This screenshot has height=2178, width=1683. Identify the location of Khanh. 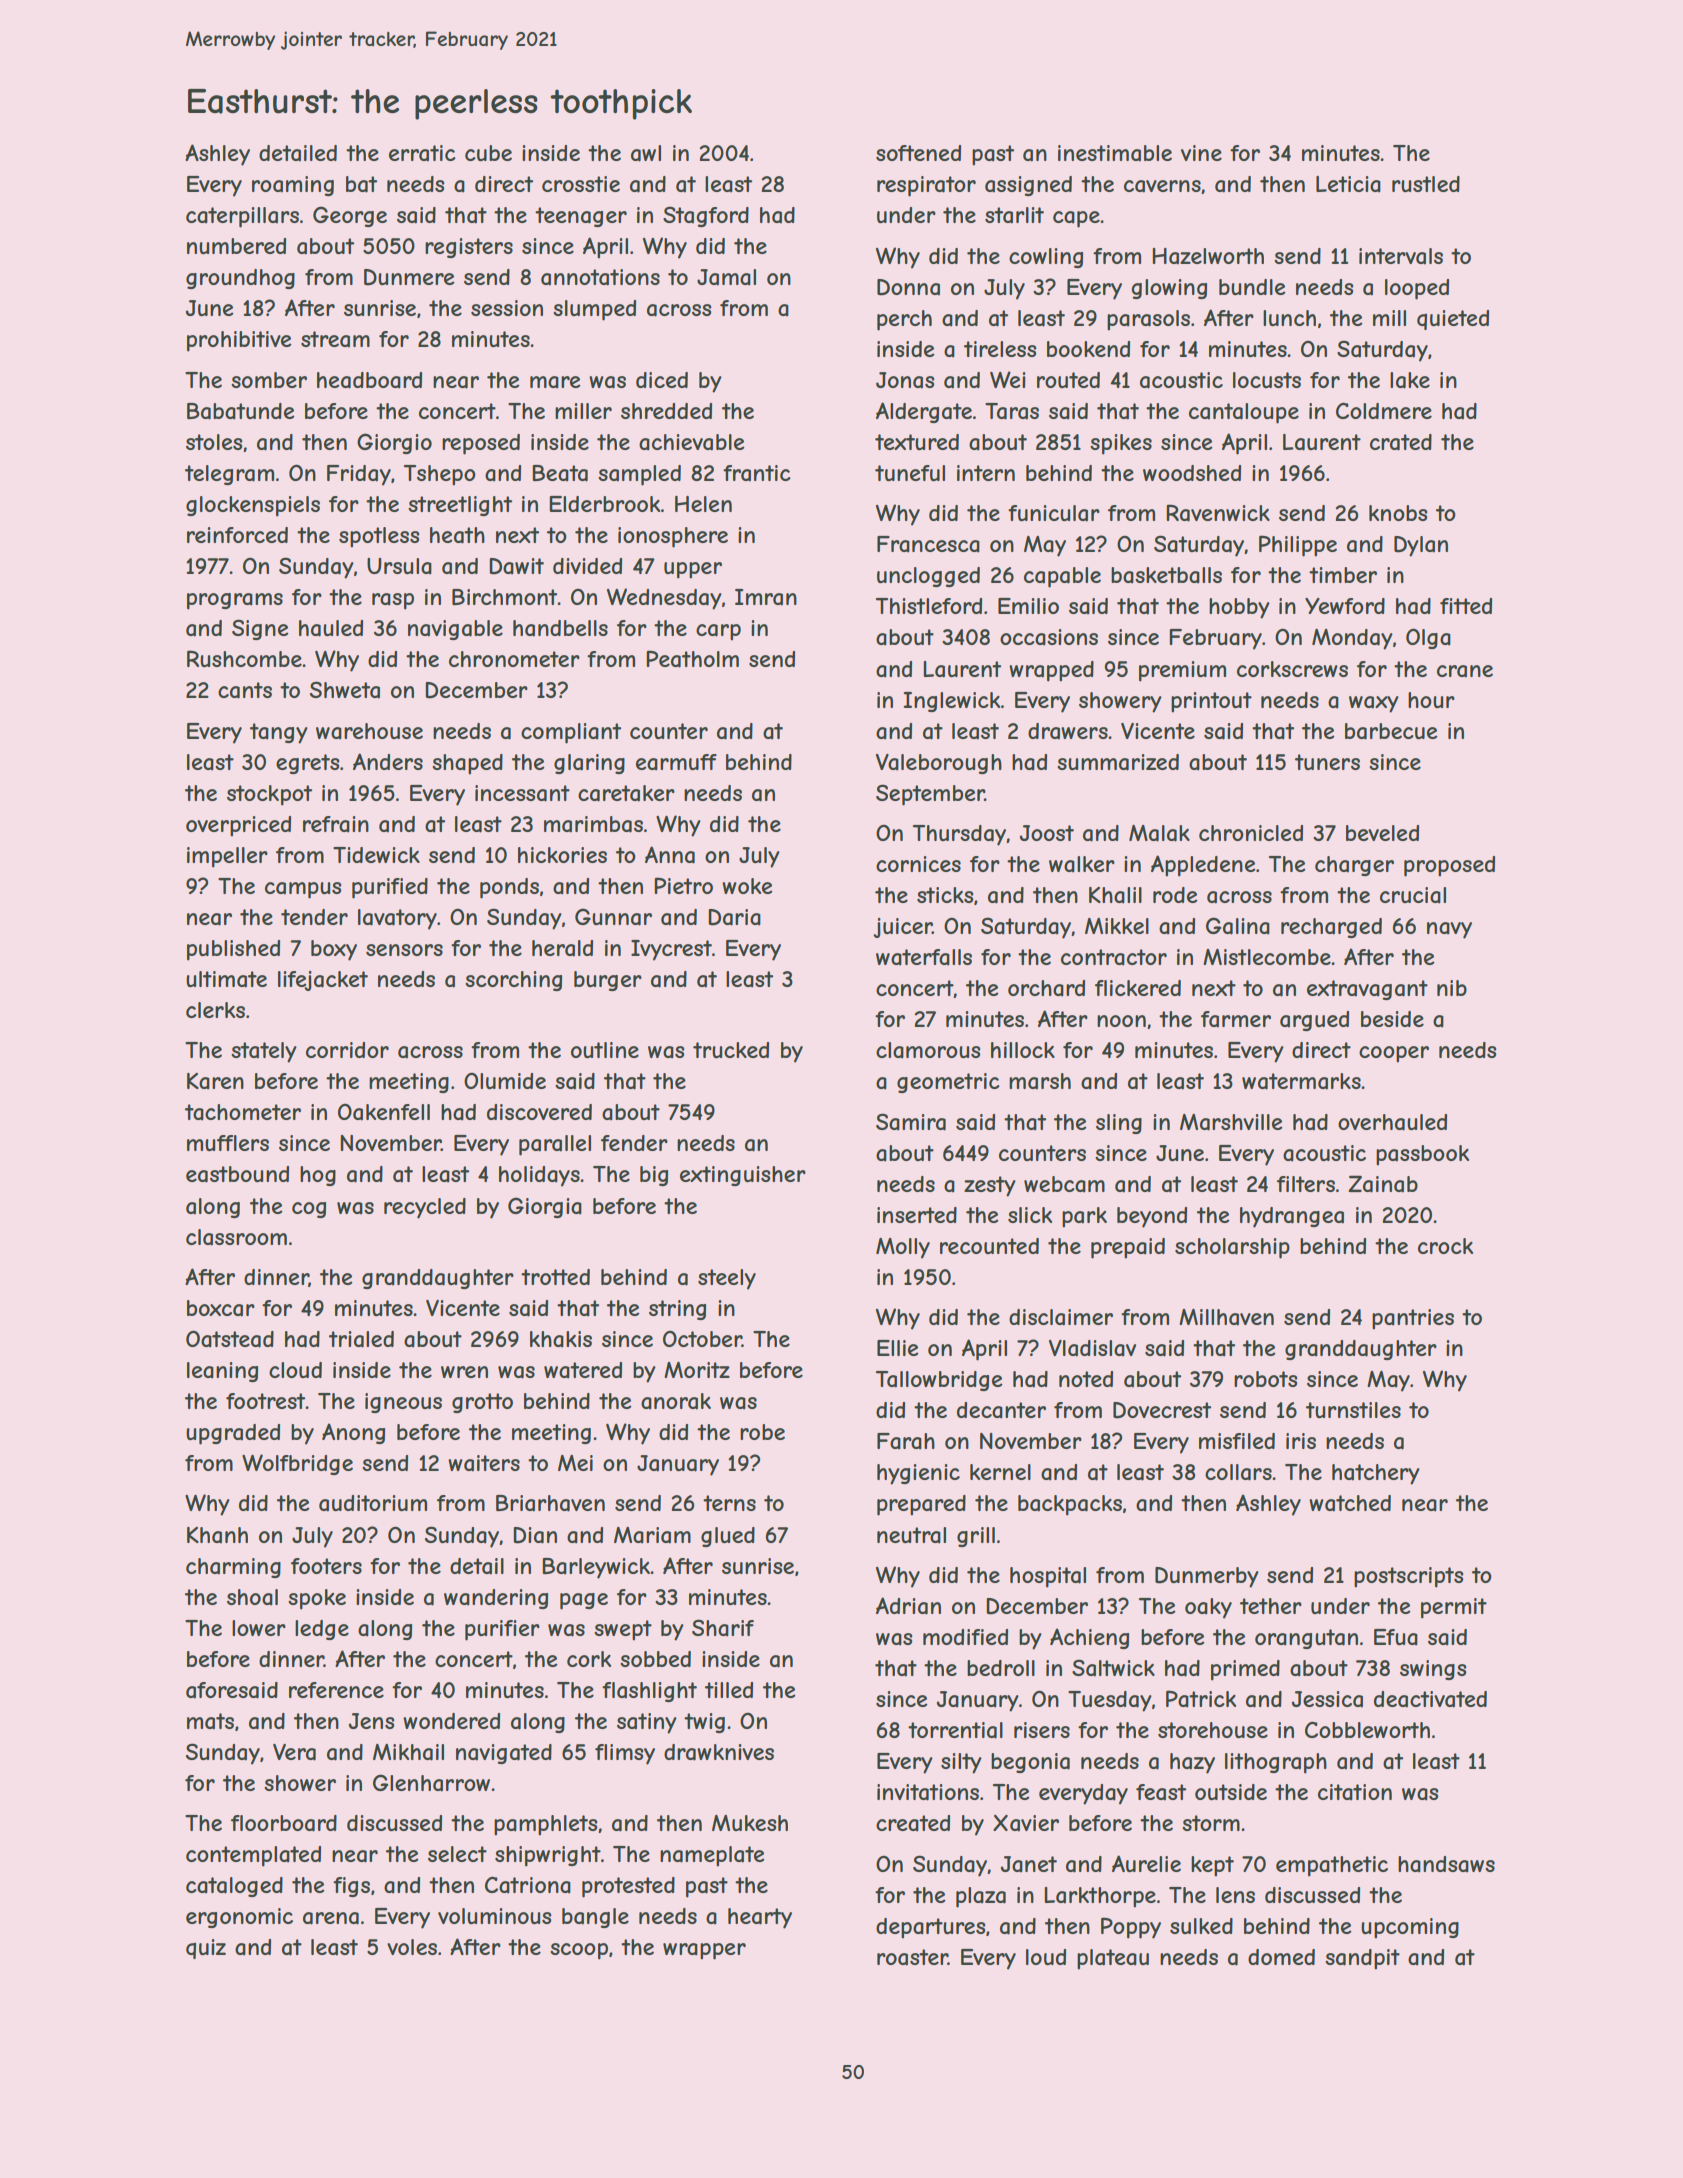
(217, 1535).
